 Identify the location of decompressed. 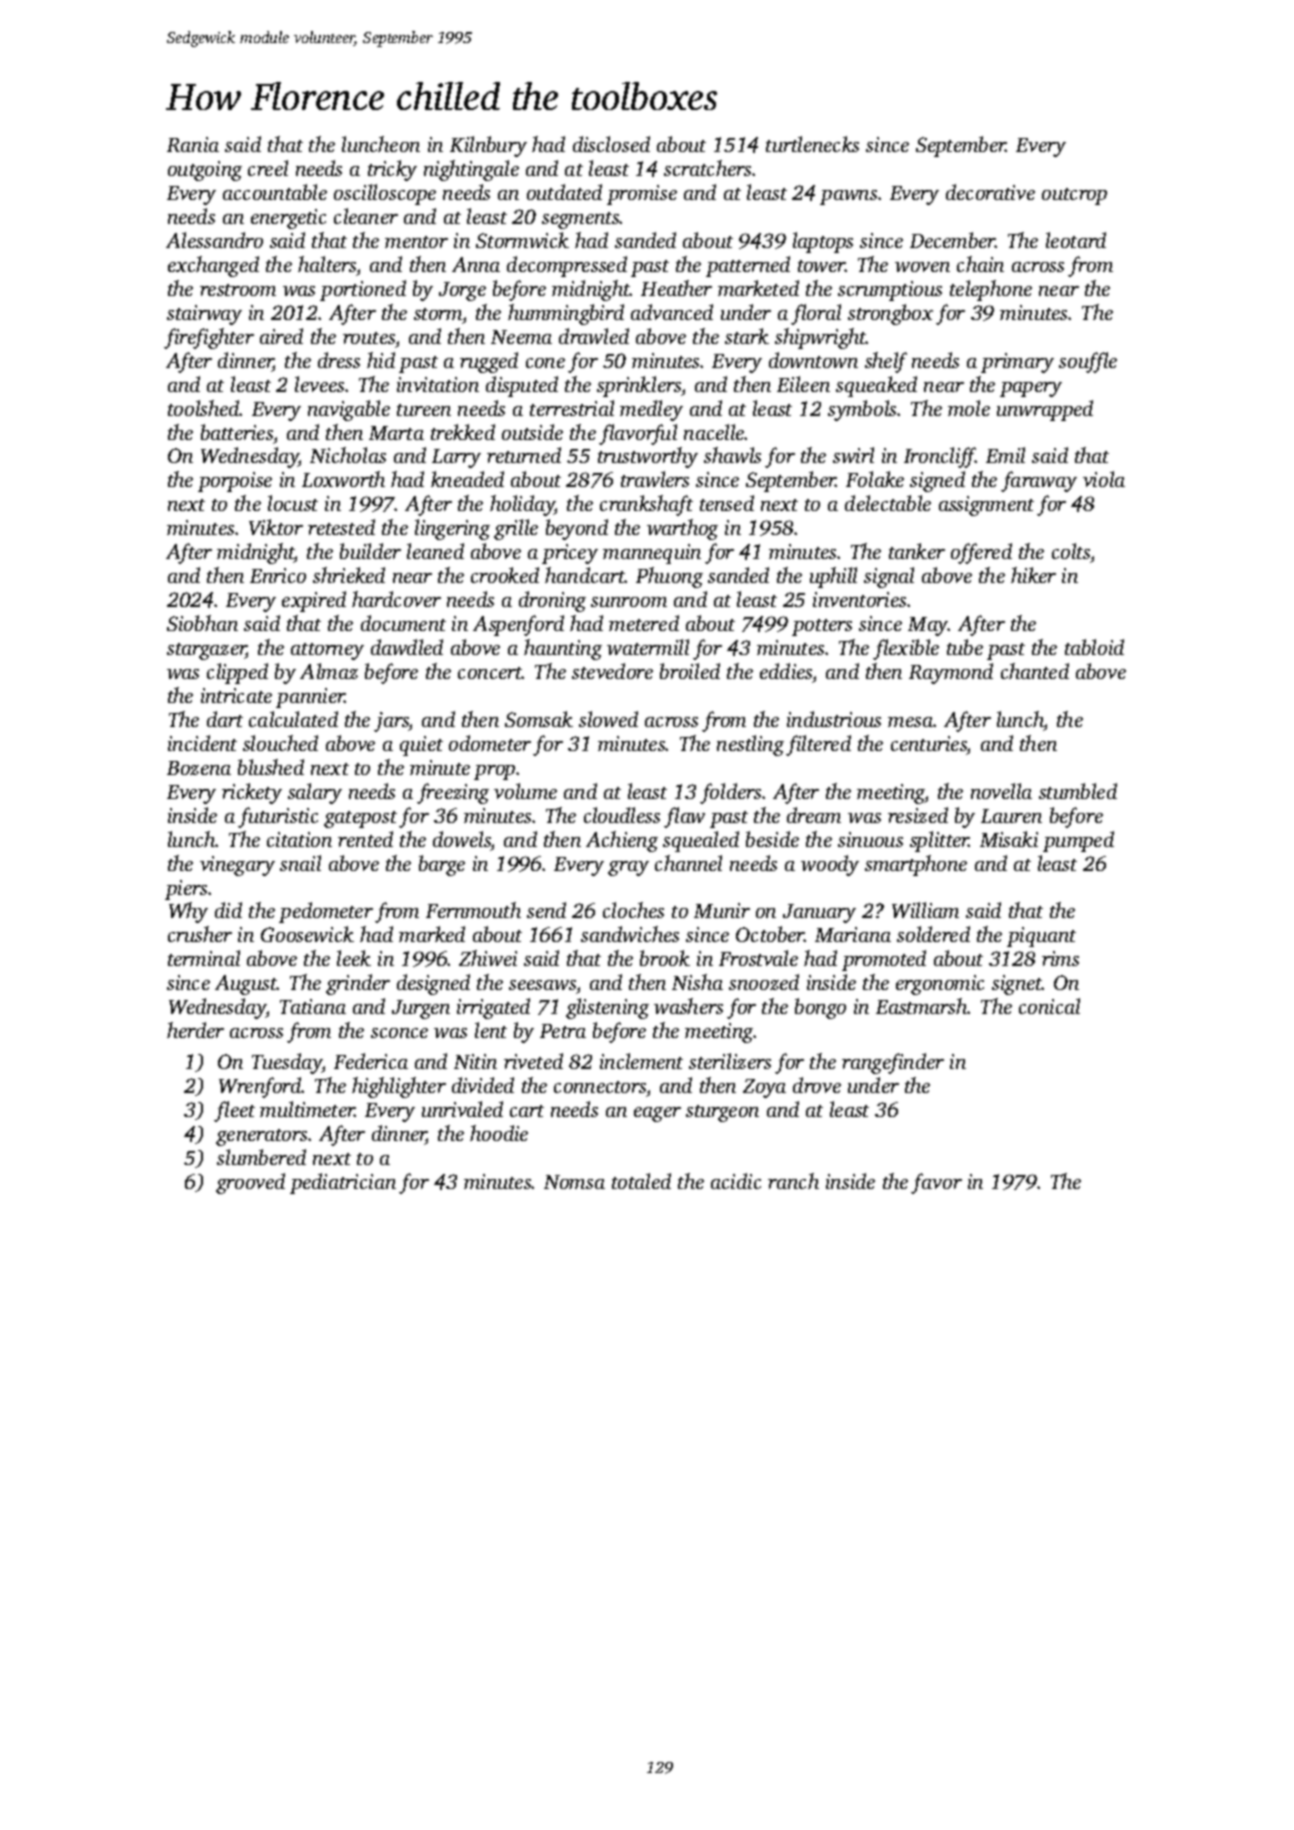
(567, 266).
